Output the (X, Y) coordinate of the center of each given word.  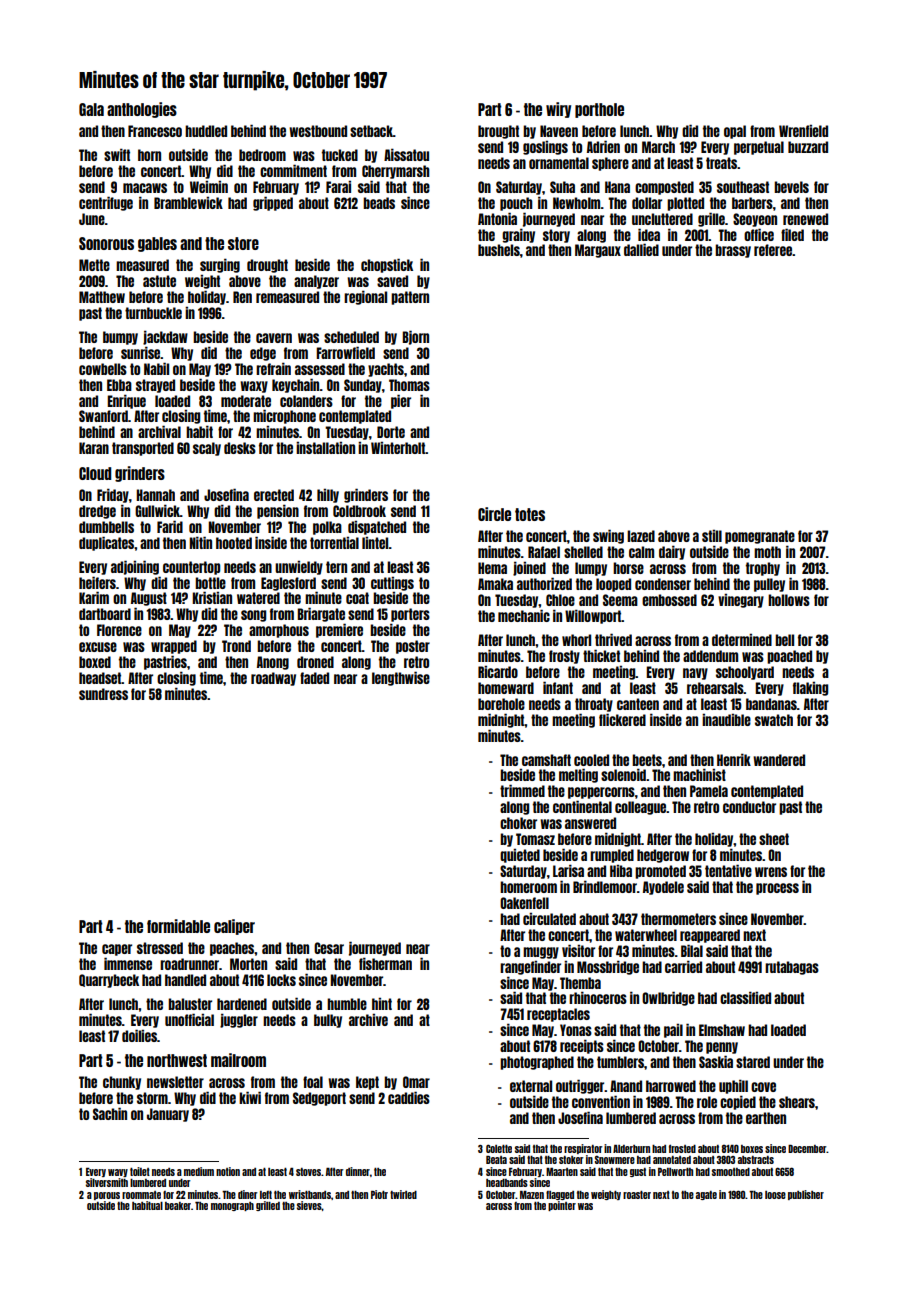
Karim (94, 597)
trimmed (522, 790)
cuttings (392, 583)
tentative (728, 870)
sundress (103, 694)
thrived (613, 639)
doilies (139, 1035)
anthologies (142, 110)
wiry (558, 110)
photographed (537, 1063)
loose (775, 1195)
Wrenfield (803, 130)
